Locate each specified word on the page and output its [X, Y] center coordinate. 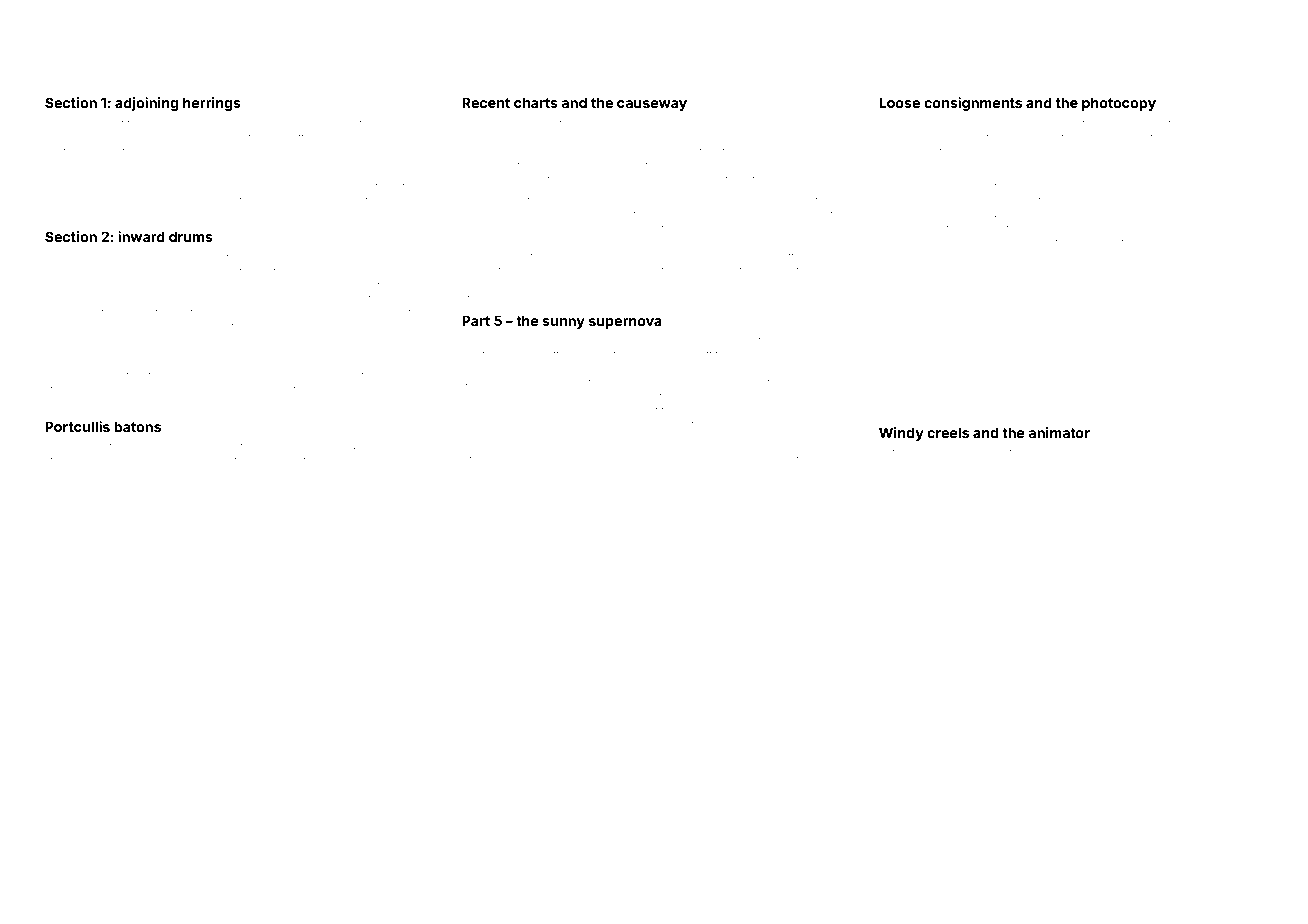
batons [137, 426]
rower [543, 341]
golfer [1118, 412]
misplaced [1010, 124]
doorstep [739, 125]
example [132, 173]
